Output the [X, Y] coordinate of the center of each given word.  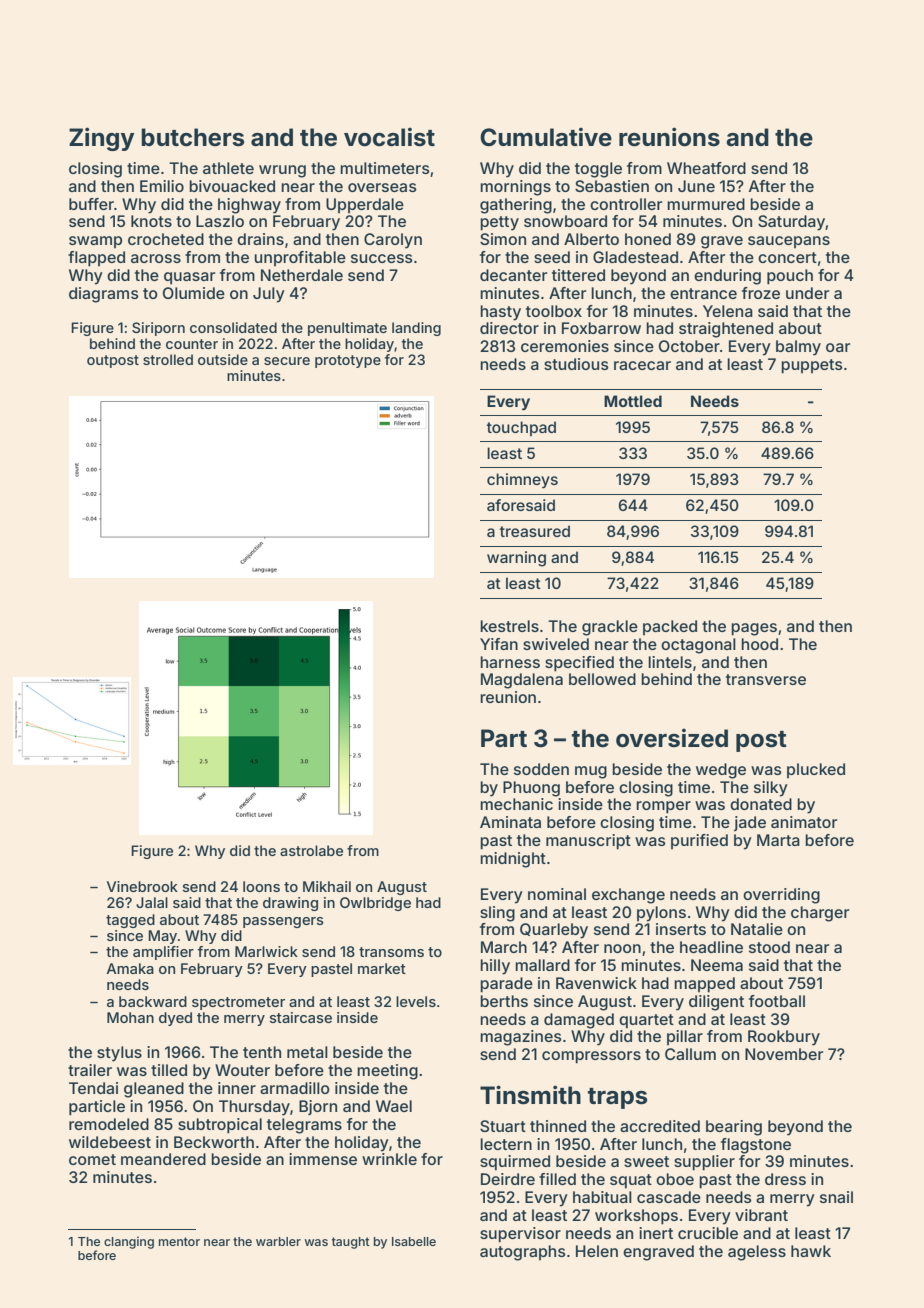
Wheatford [706, 168]
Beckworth [214, 1142]
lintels [670, 662]
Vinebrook [142, 886]
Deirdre [508, 1179]
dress [785, 1179]
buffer [91, 204]
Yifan [499, 644]
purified [699, 841]
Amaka [130, 968]
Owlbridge [375, 904]
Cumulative [546, 137]
